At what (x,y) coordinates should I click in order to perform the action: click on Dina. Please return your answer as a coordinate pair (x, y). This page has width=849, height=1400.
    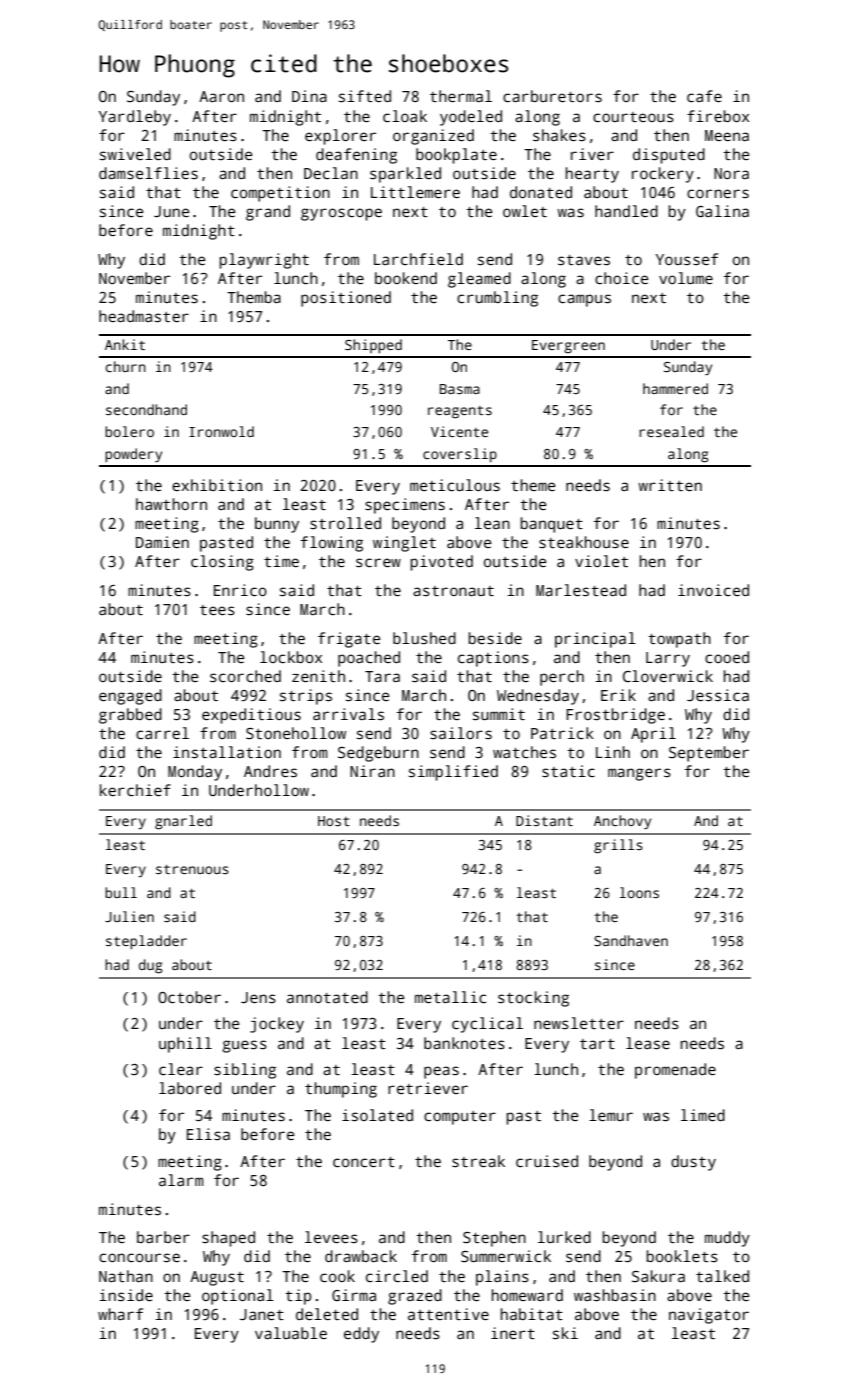
    Looking at the image, I should click on (309, 96).
